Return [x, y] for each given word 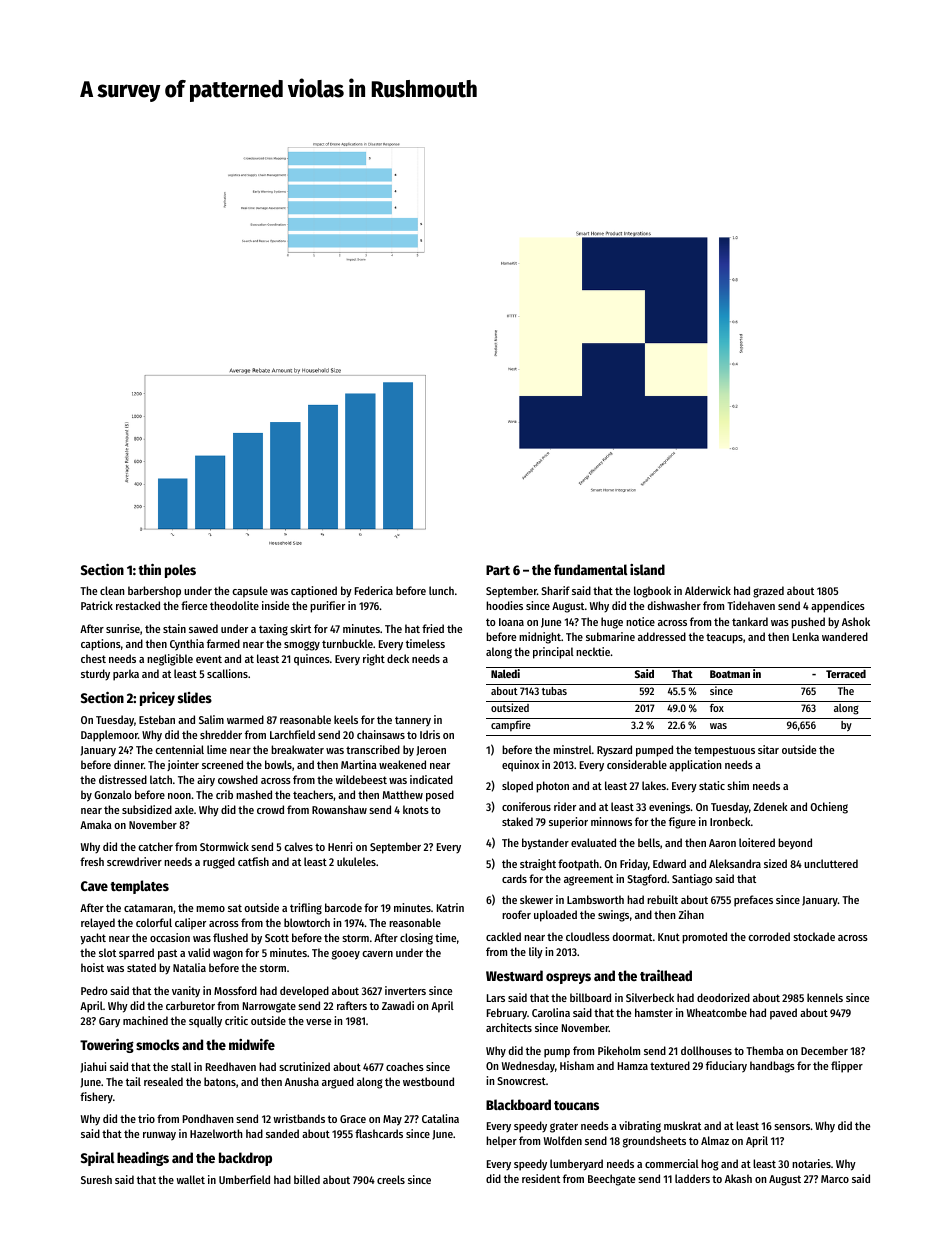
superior [568, 823]
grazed [768, 592]
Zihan [691, 914]
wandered [845, 636]
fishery [96, 1098]
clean [112, 590]
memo [210, 909]
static [712, 785]
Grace [353, 1119]
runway [159, 1136]
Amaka [96, 824]
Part [498, 570]
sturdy [95, 674]
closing [416, 939]
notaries [811, 1163]
